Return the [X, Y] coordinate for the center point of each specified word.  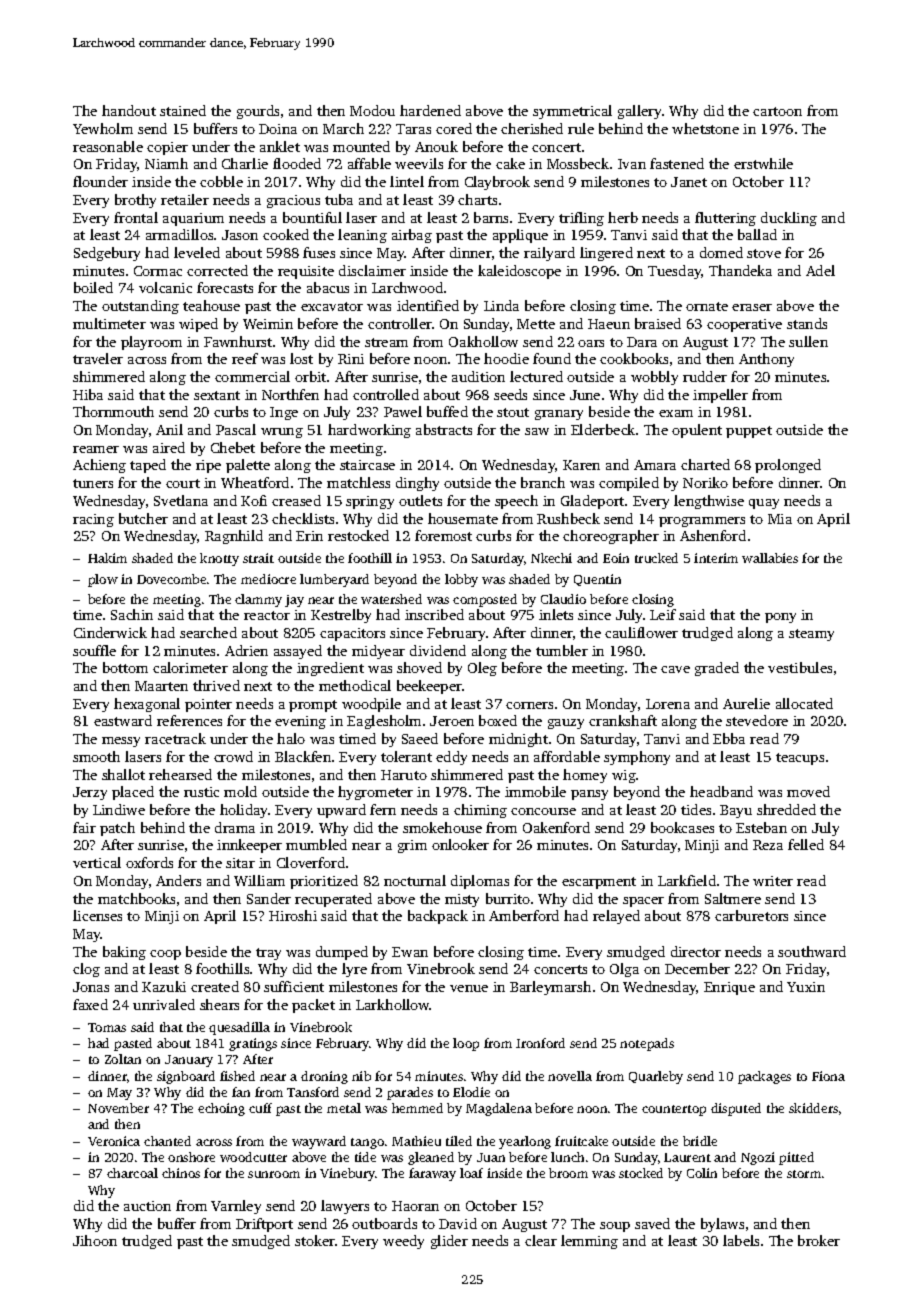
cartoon [777, 111]
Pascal [236, 429]
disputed [736, 1109]
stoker [315, 1240]
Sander [269, 898]
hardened [430, 110]
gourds [258, 112]
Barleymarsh [550, 988]
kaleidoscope [519, 272]
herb [623, 217]
